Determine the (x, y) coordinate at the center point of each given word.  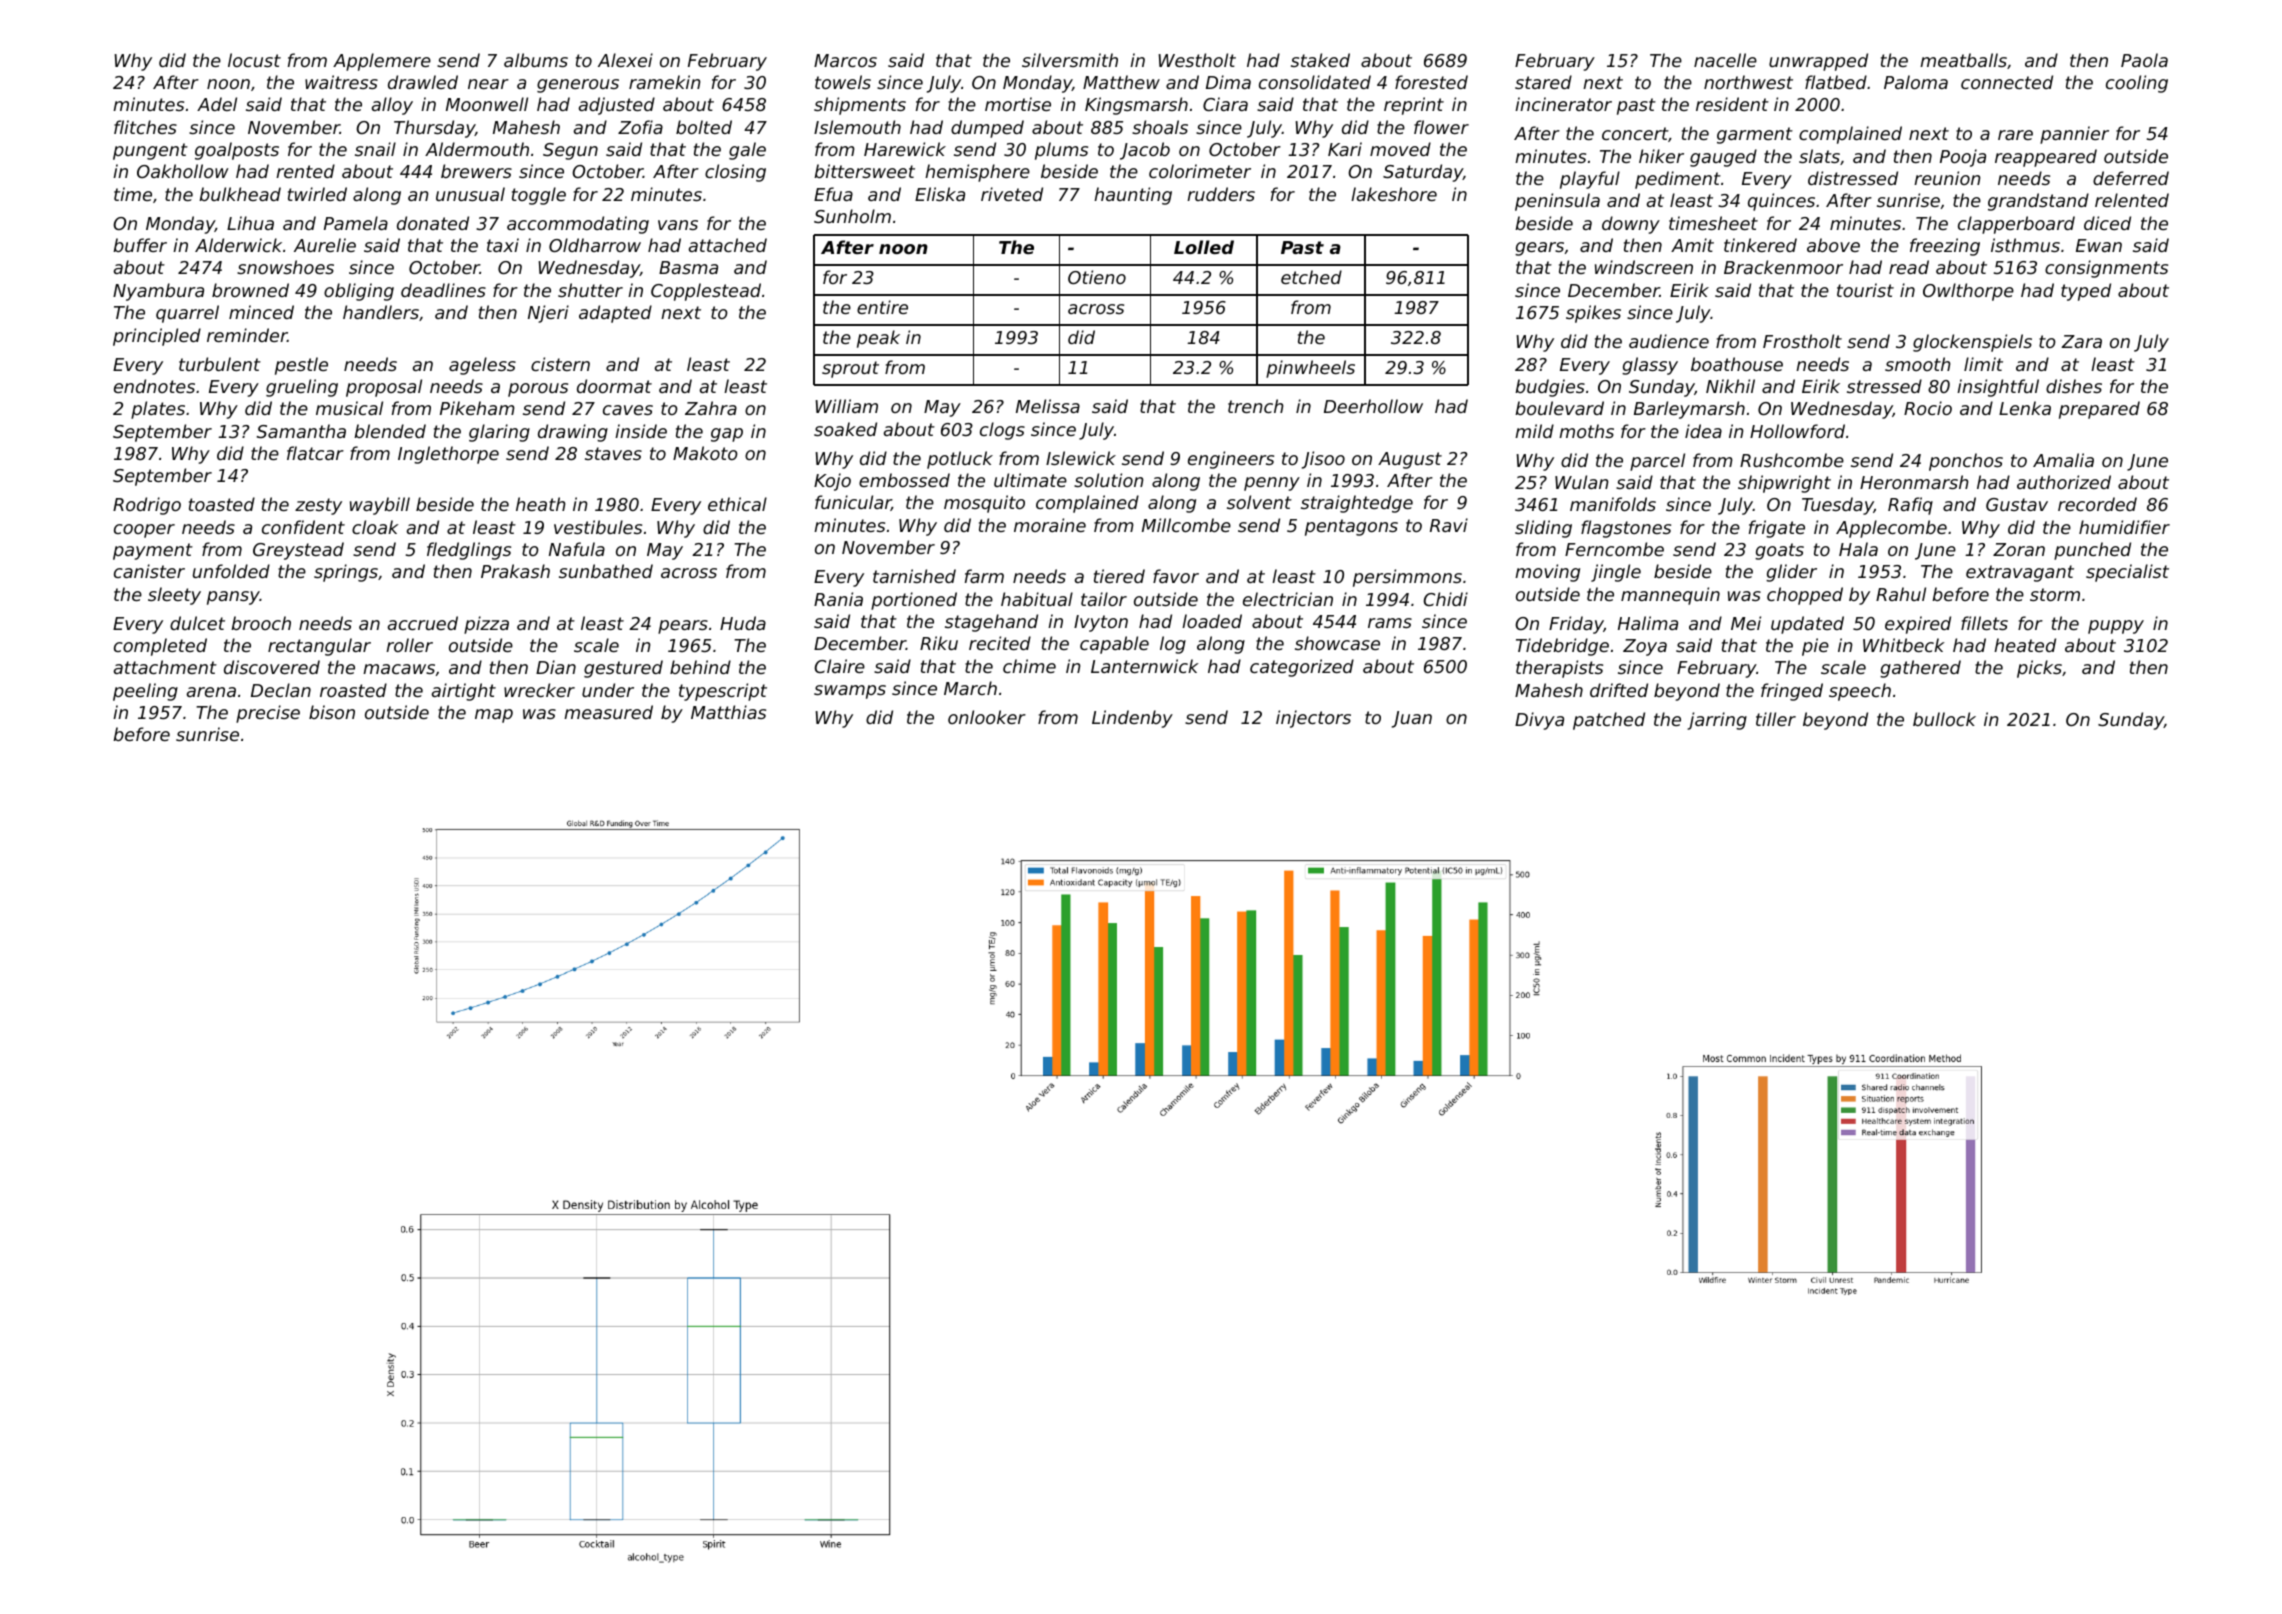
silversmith (1070, 60)
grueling (302, 388)
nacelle (1725, 60)
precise (268, 714)
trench (1255, 406)
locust (254, 60)
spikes (1593, 314)
